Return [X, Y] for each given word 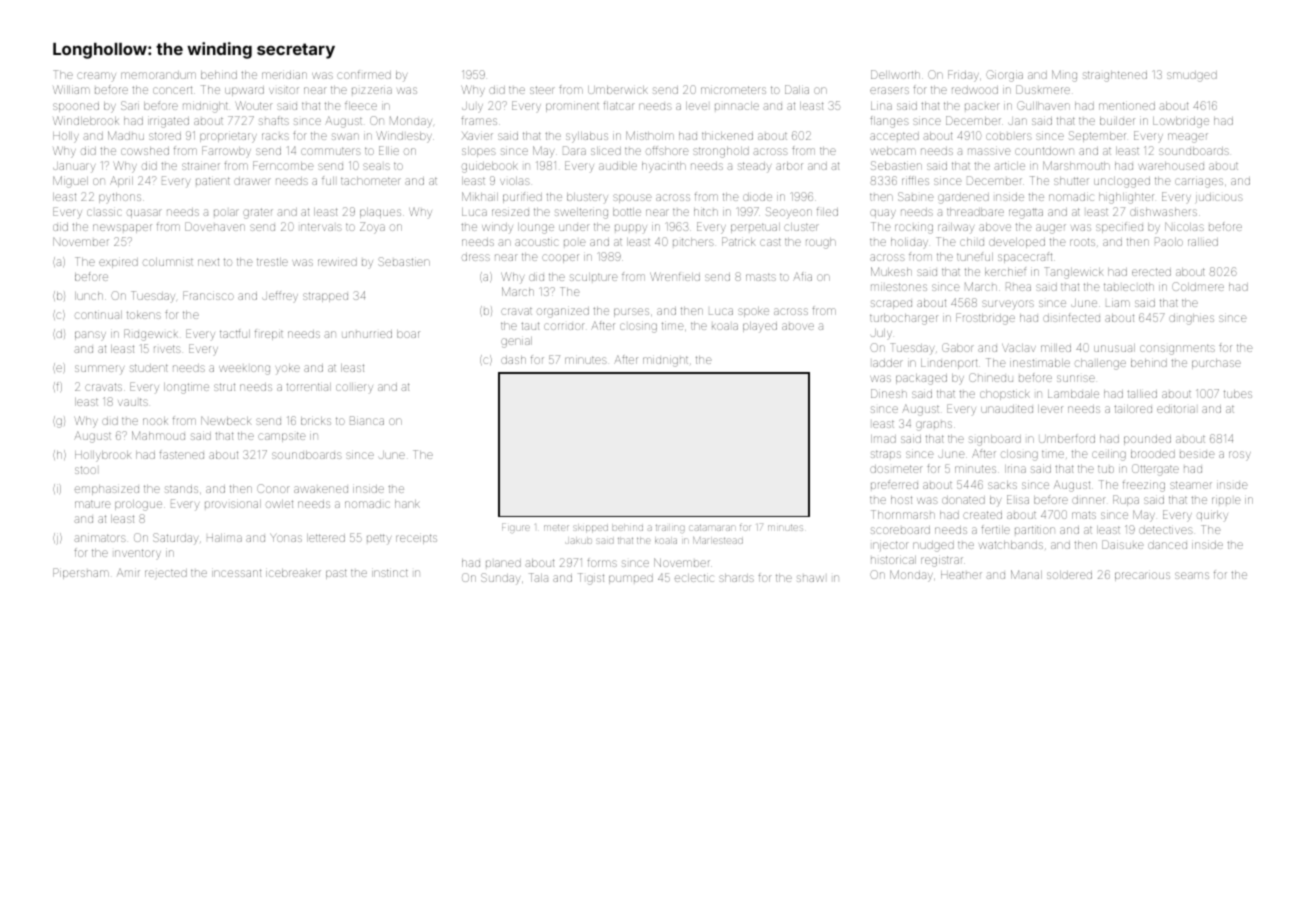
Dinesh [889, 393]
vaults [133, 402]
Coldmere [1198, 286]
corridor [563, 326]
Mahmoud [158, 435]
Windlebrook [85, 120]
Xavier [477, 135]
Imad [883, 439]
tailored [1133, 409]
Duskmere [1043, 89]
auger [1051, 229]
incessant [236, 573]
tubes [1238, 394]
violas [515, 181]
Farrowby [226, 151]
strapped [325, 297]
